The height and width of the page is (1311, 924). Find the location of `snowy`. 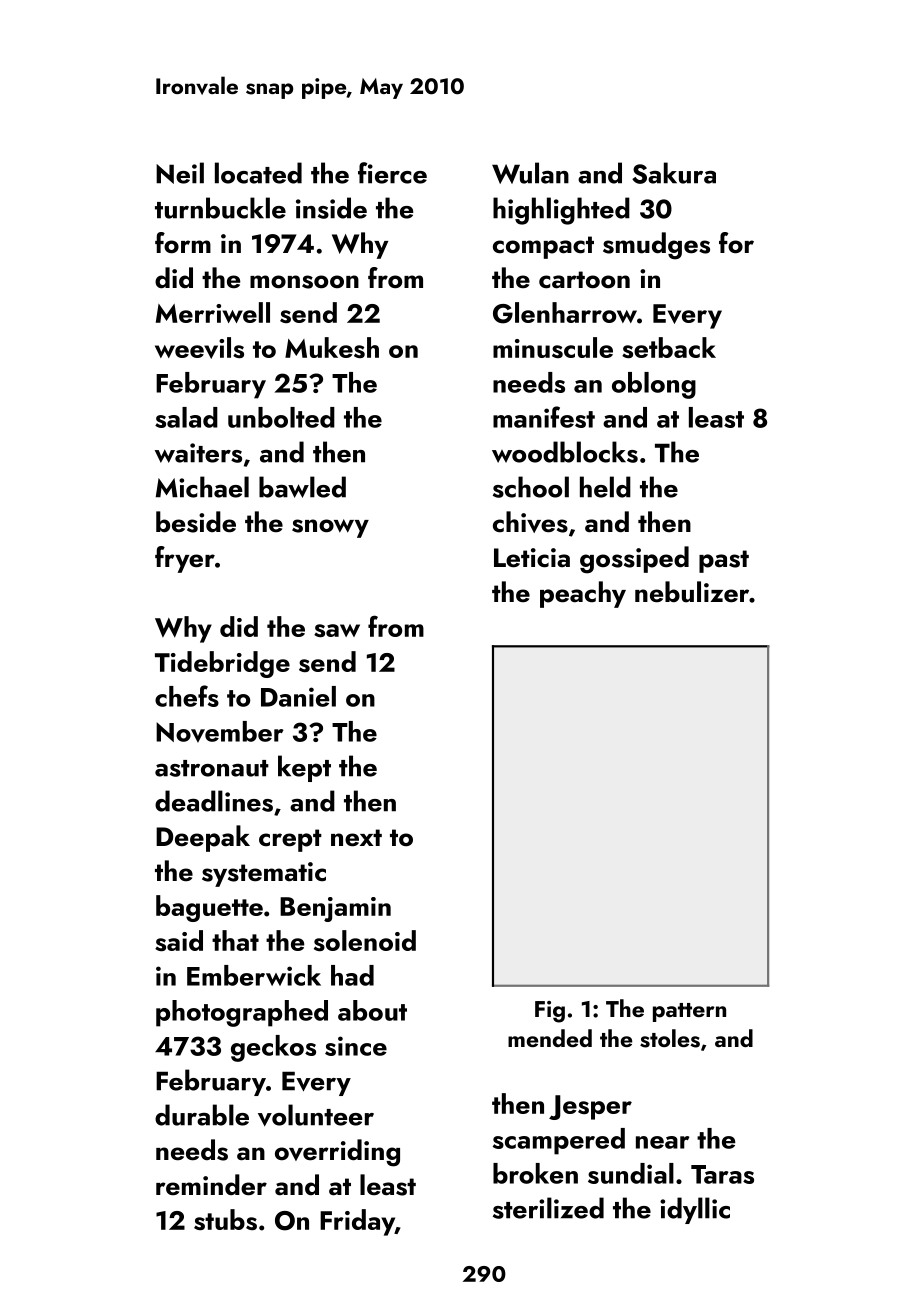

snowy is located at coordinates (330, 528).
